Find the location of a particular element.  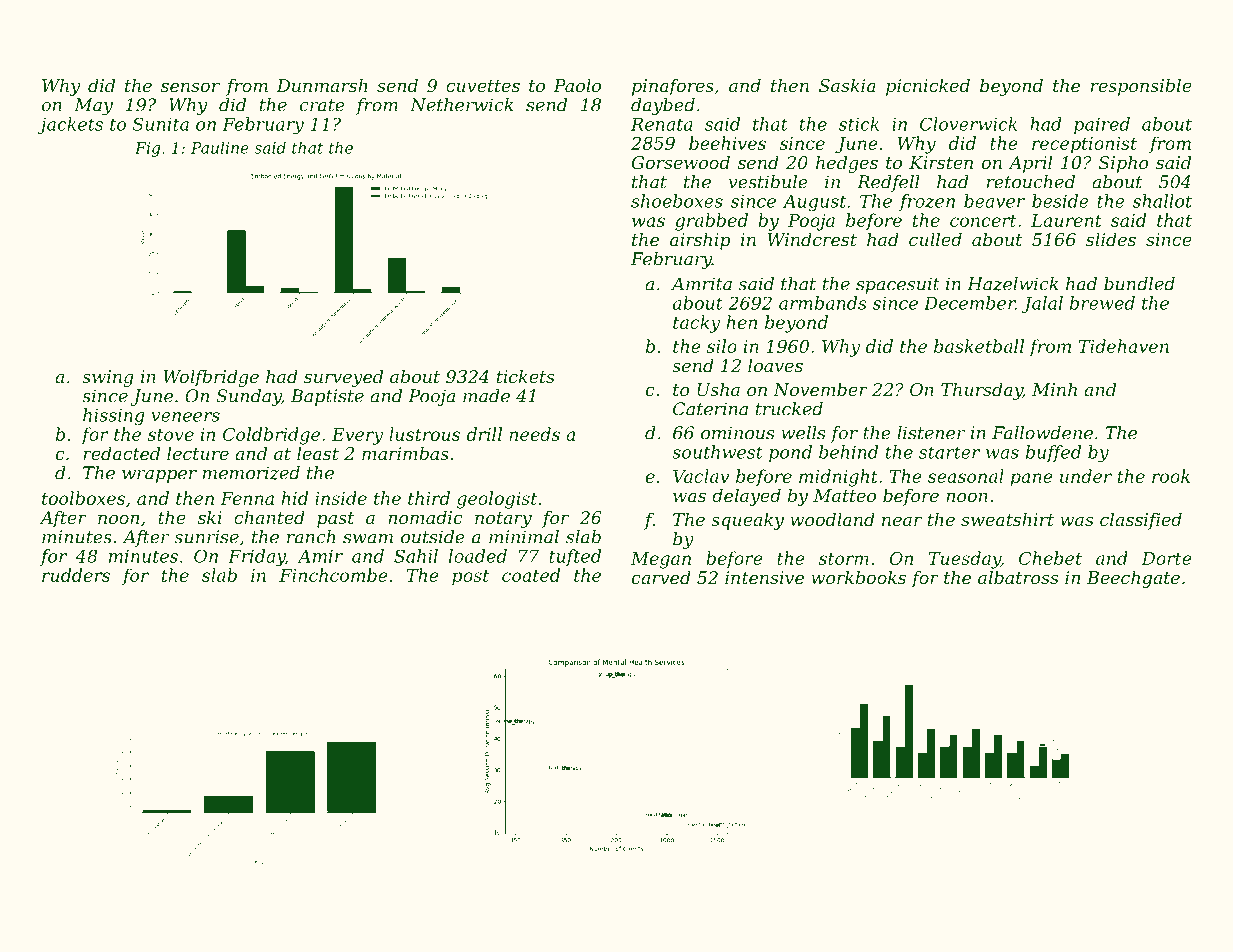

made is located at coordinates (486, 396).
